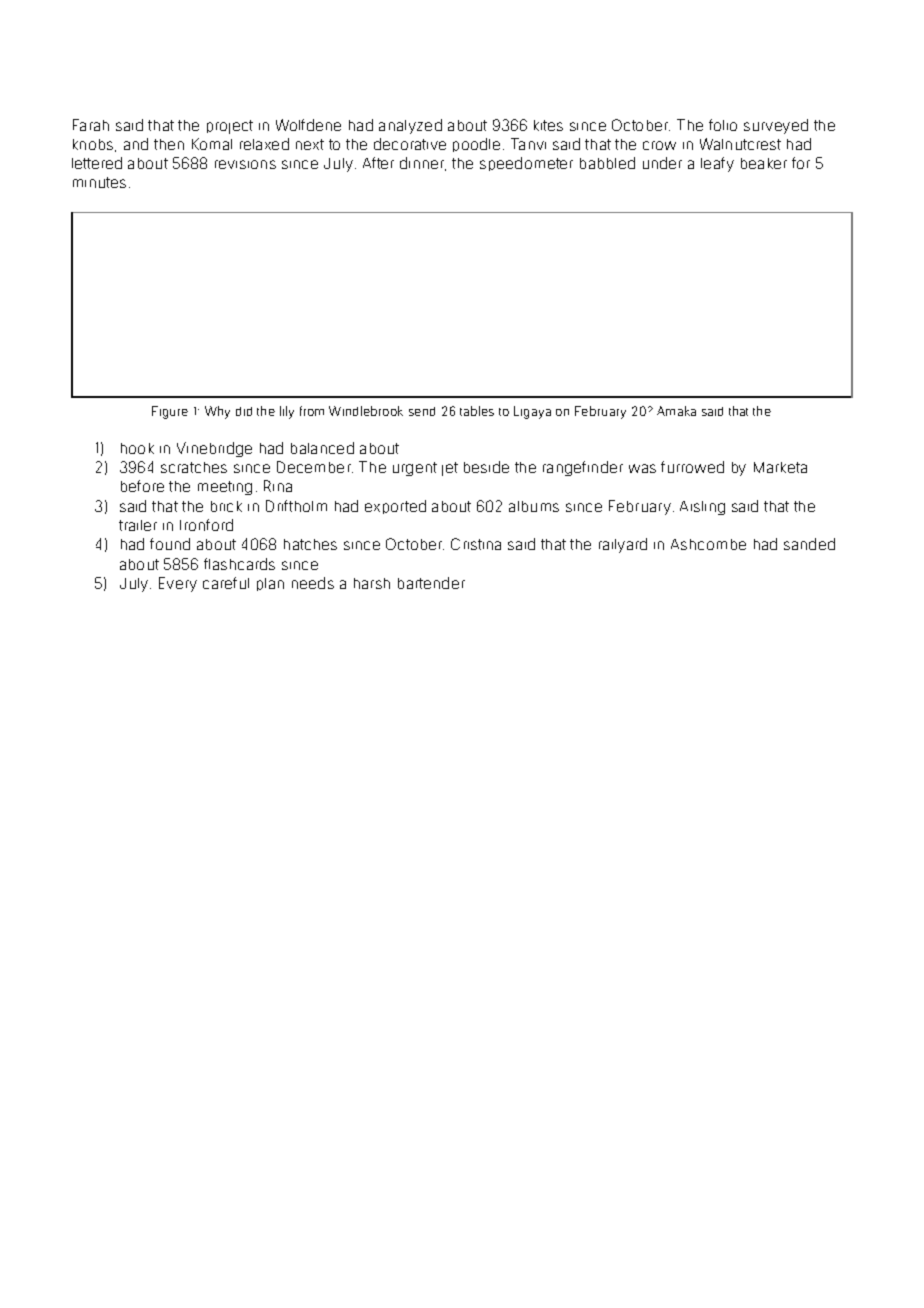  I want to click on beaker, so click(764, 163).
